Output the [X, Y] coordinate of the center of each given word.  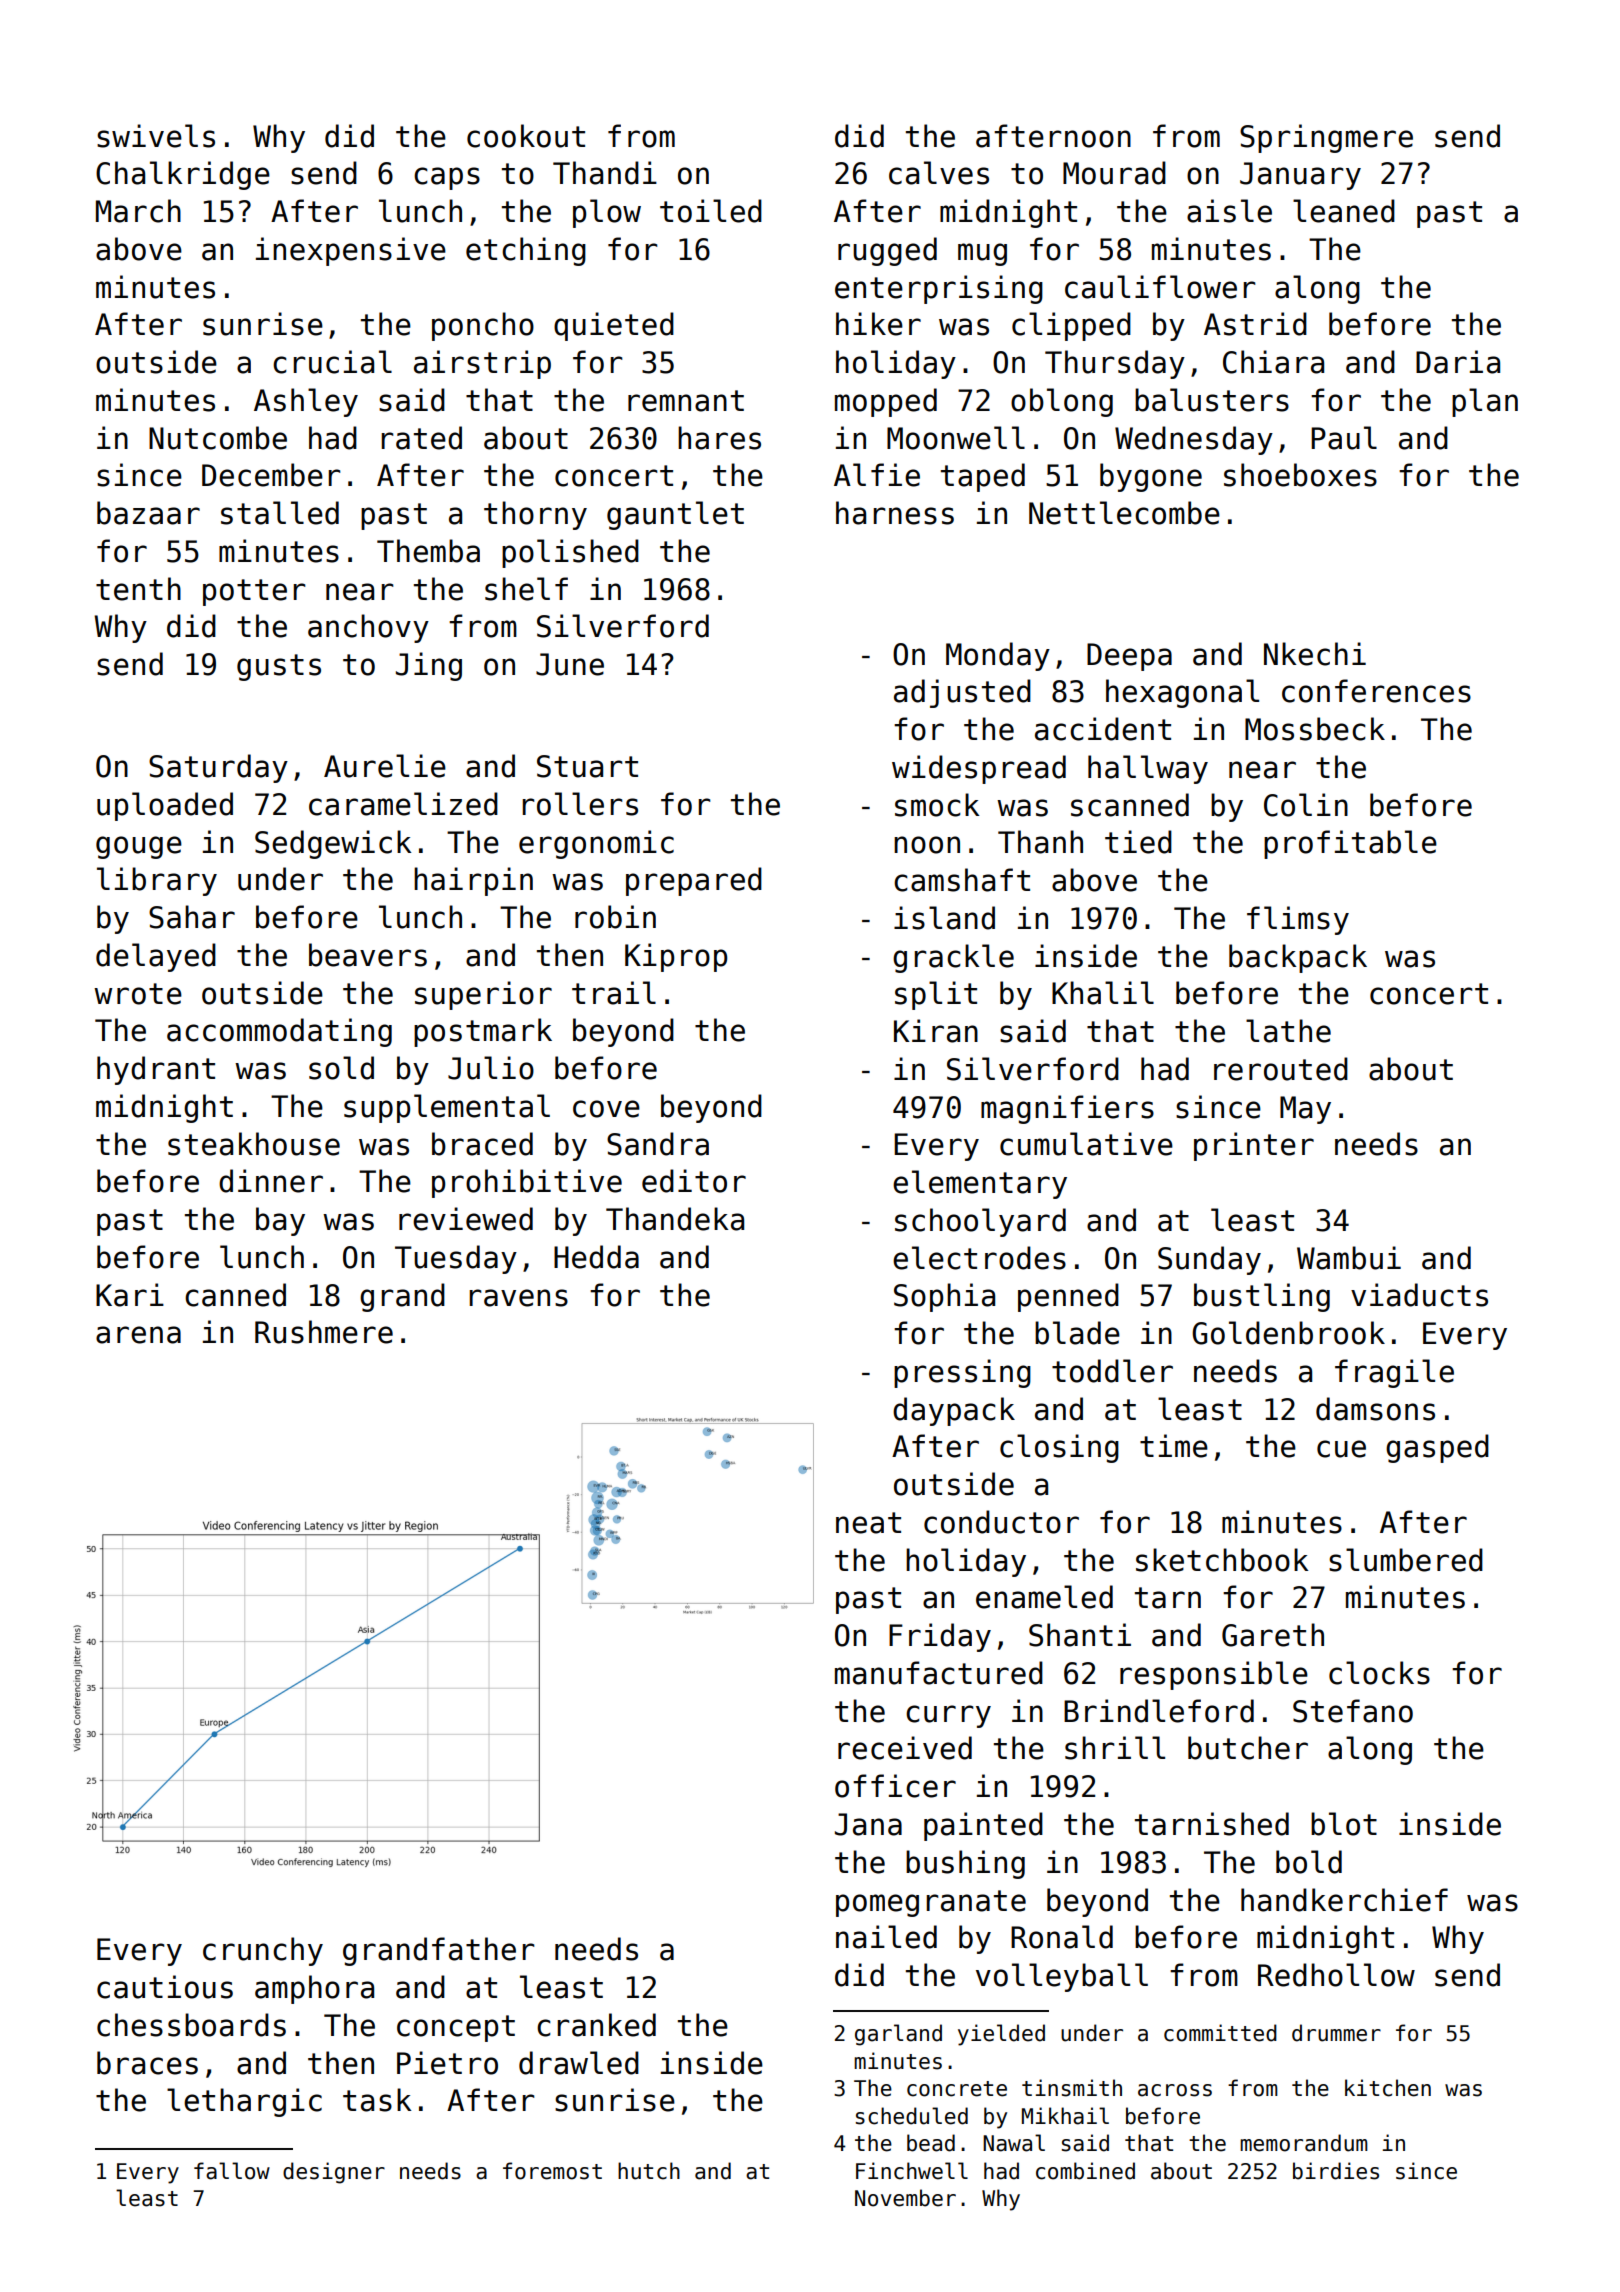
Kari [130, 1295]
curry [948, 1716]
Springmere [1326, 138]
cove [606, 1109]
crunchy [263, 1951]
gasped [1437, 1448]
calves [939, 173]
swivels [156, 136]
